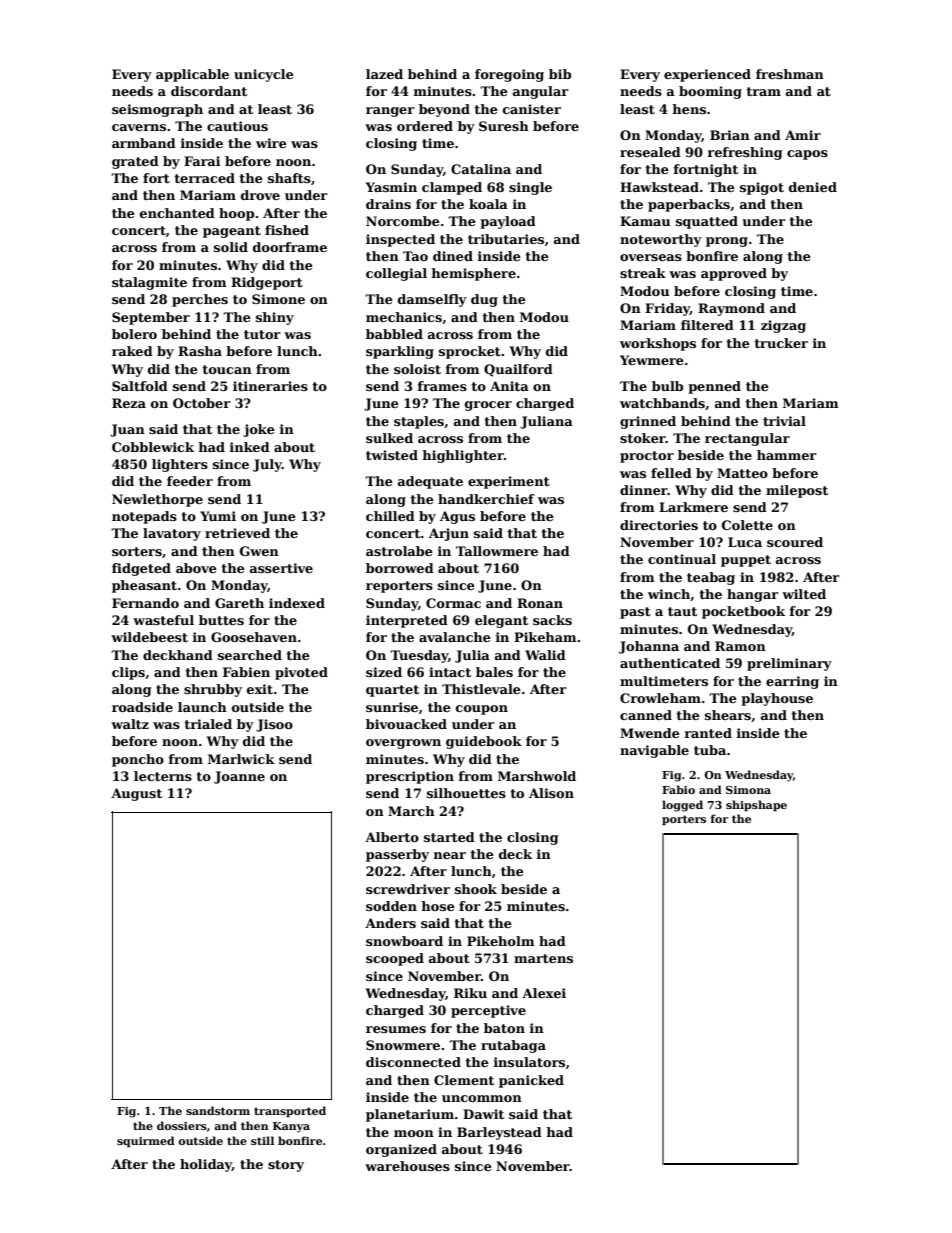  What do you see at coordinates (654, 751) in the document?
I see `navigable` at bounding box center [654, 751].
